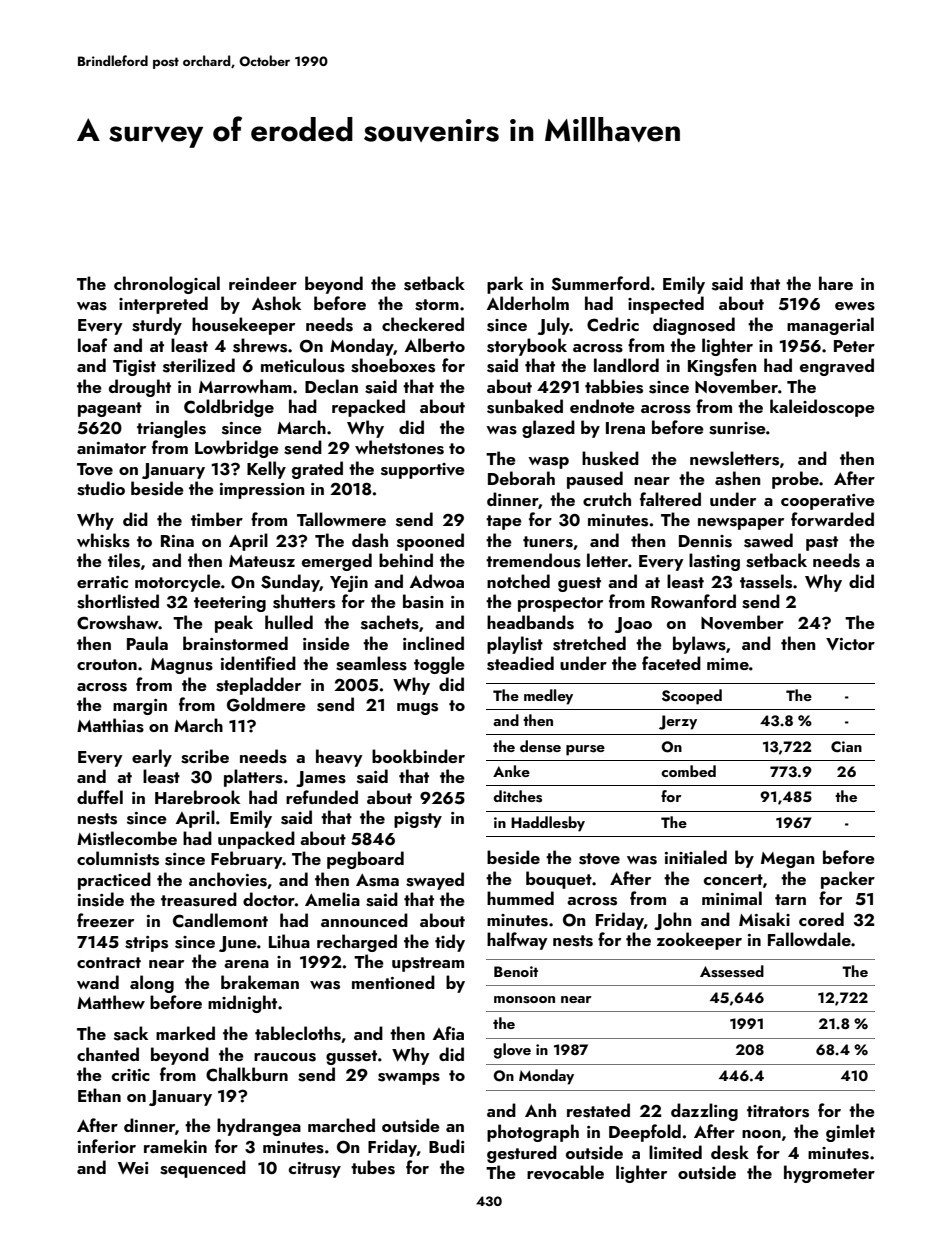 The width and height of the screenshot is (952, 1233). I want to click on tubes, so click(373, 1167).
